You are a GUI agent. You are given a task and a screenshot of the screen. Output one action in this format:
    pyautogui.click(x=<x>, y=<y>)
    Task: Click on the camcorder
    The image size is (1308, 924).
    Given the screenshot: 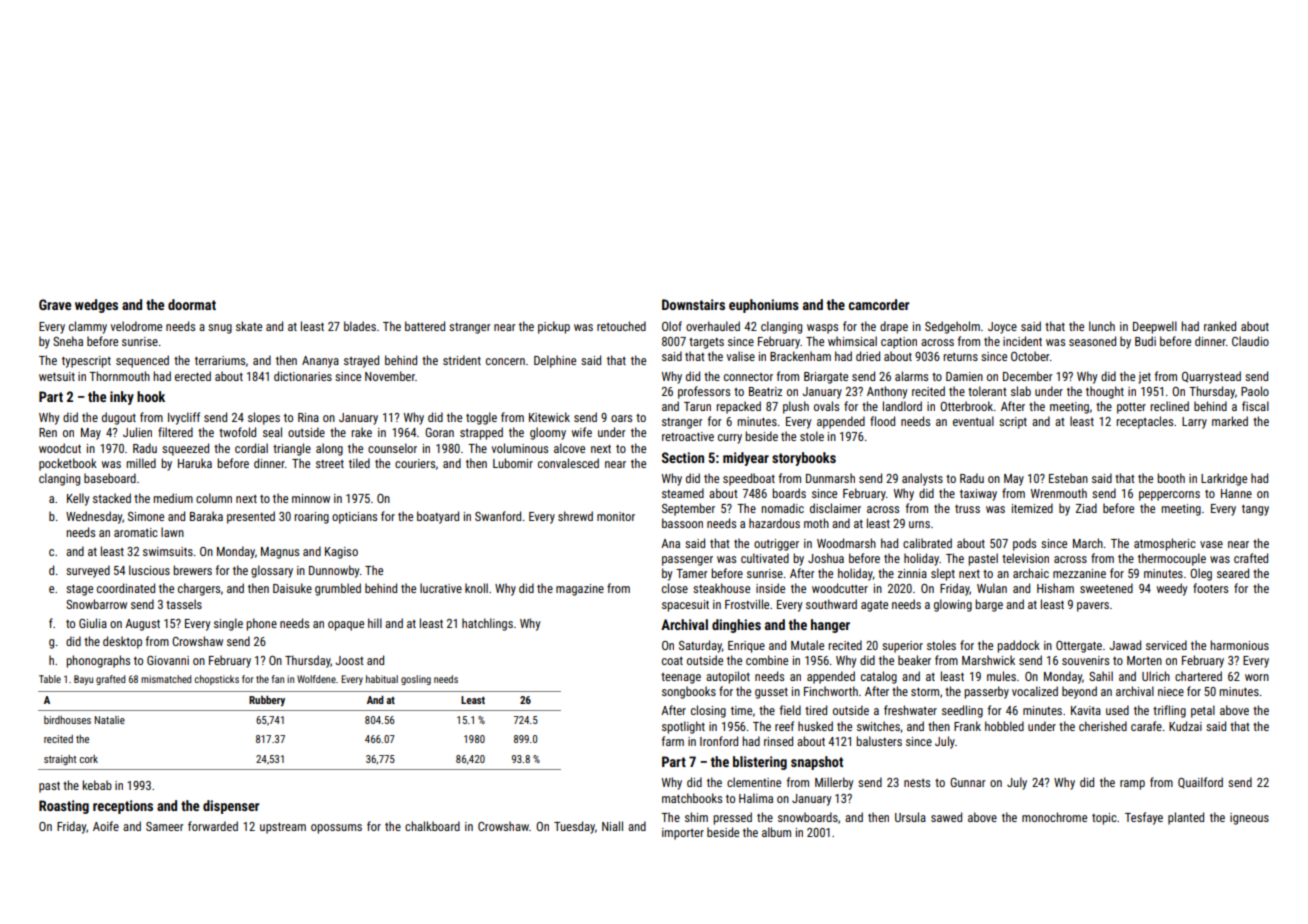 What is the action you would take?
    pyautogui.click(x=879, y=304)
